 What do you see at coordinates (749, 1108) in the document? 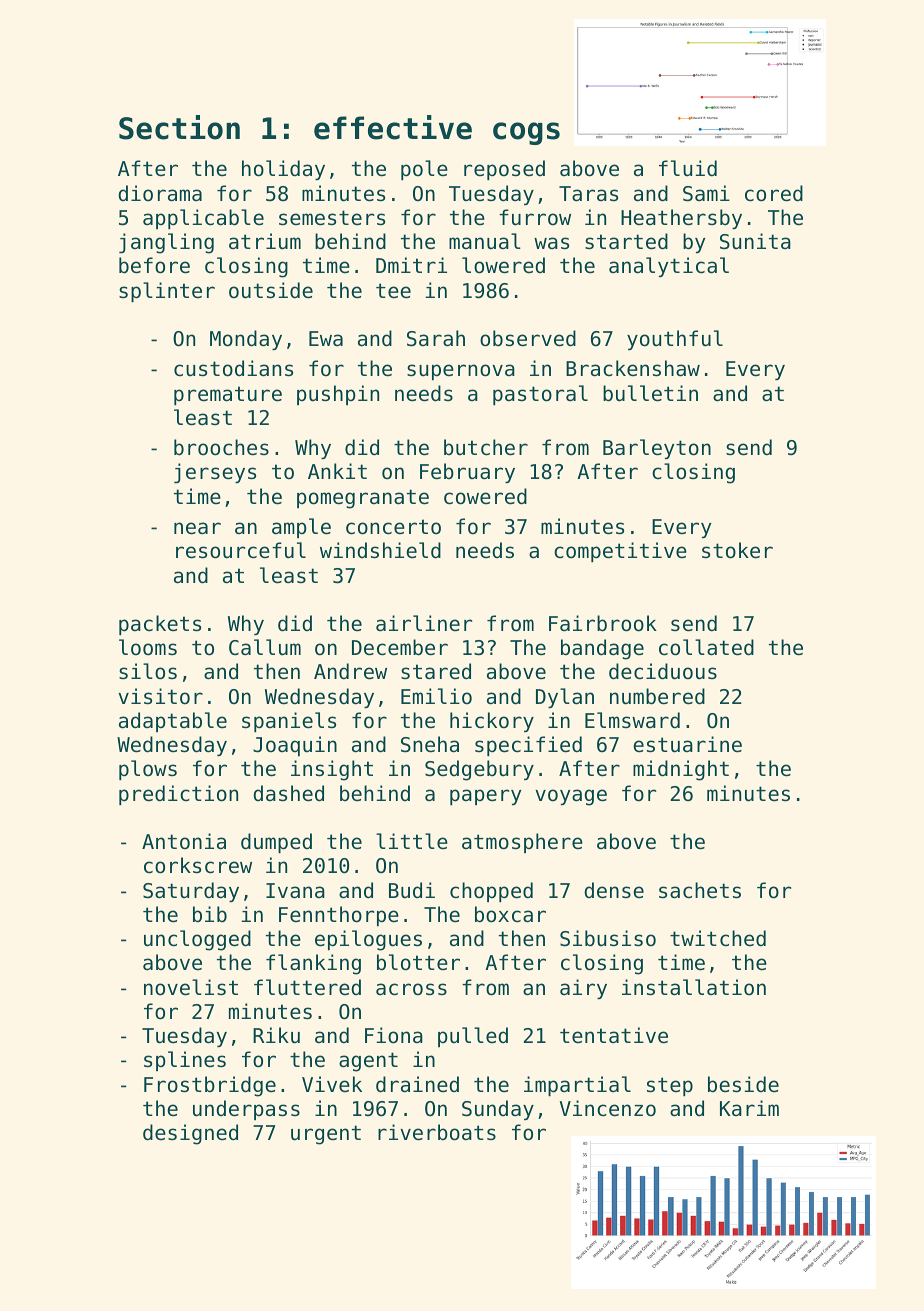
I see `Karim` at bounding box center [749, 1108].
